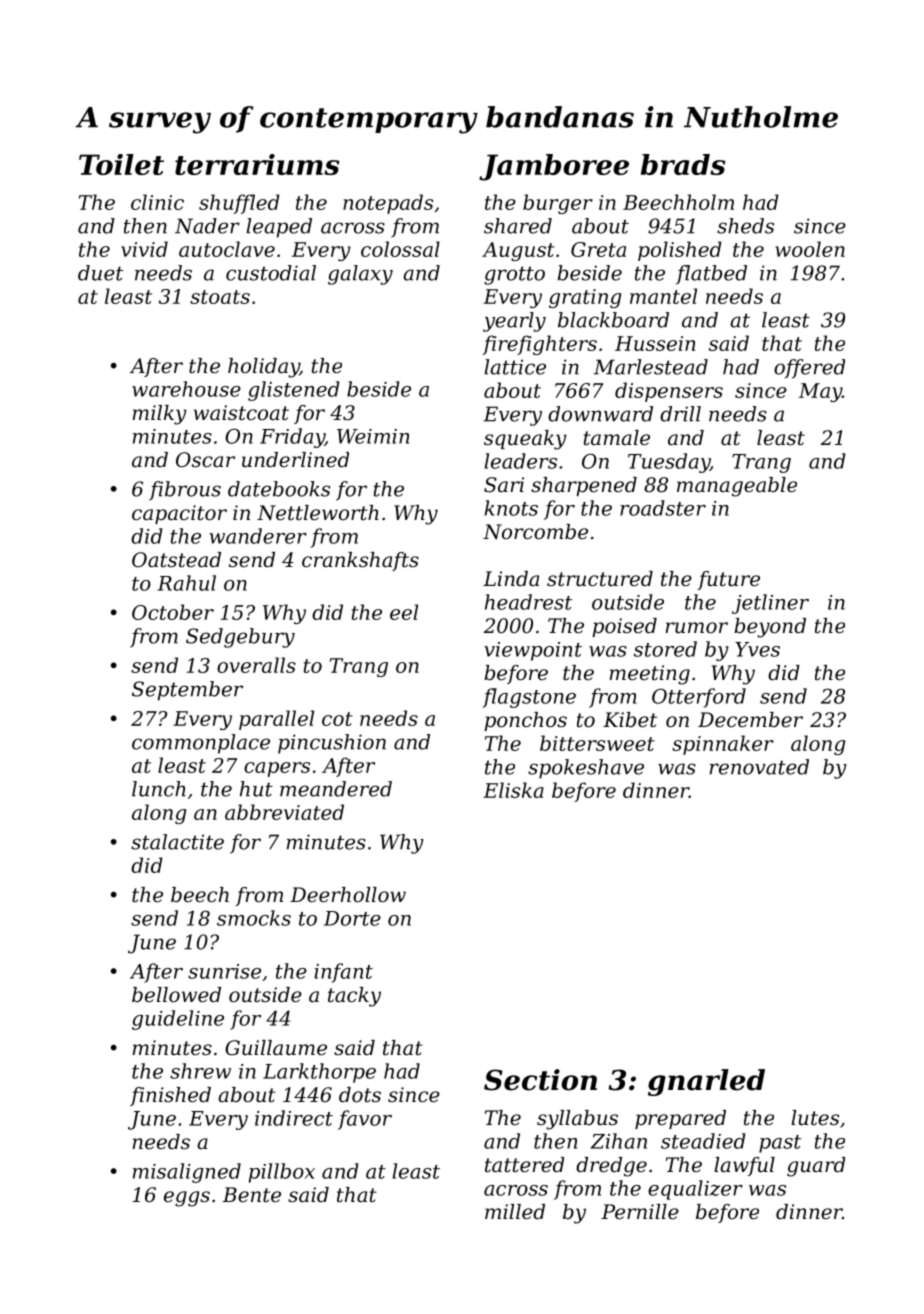 Image resolution: width=924 pixels, height=1314 pixels. Describe the element at coordinates (737, 487) in the document. I see `manageable` at that location.
